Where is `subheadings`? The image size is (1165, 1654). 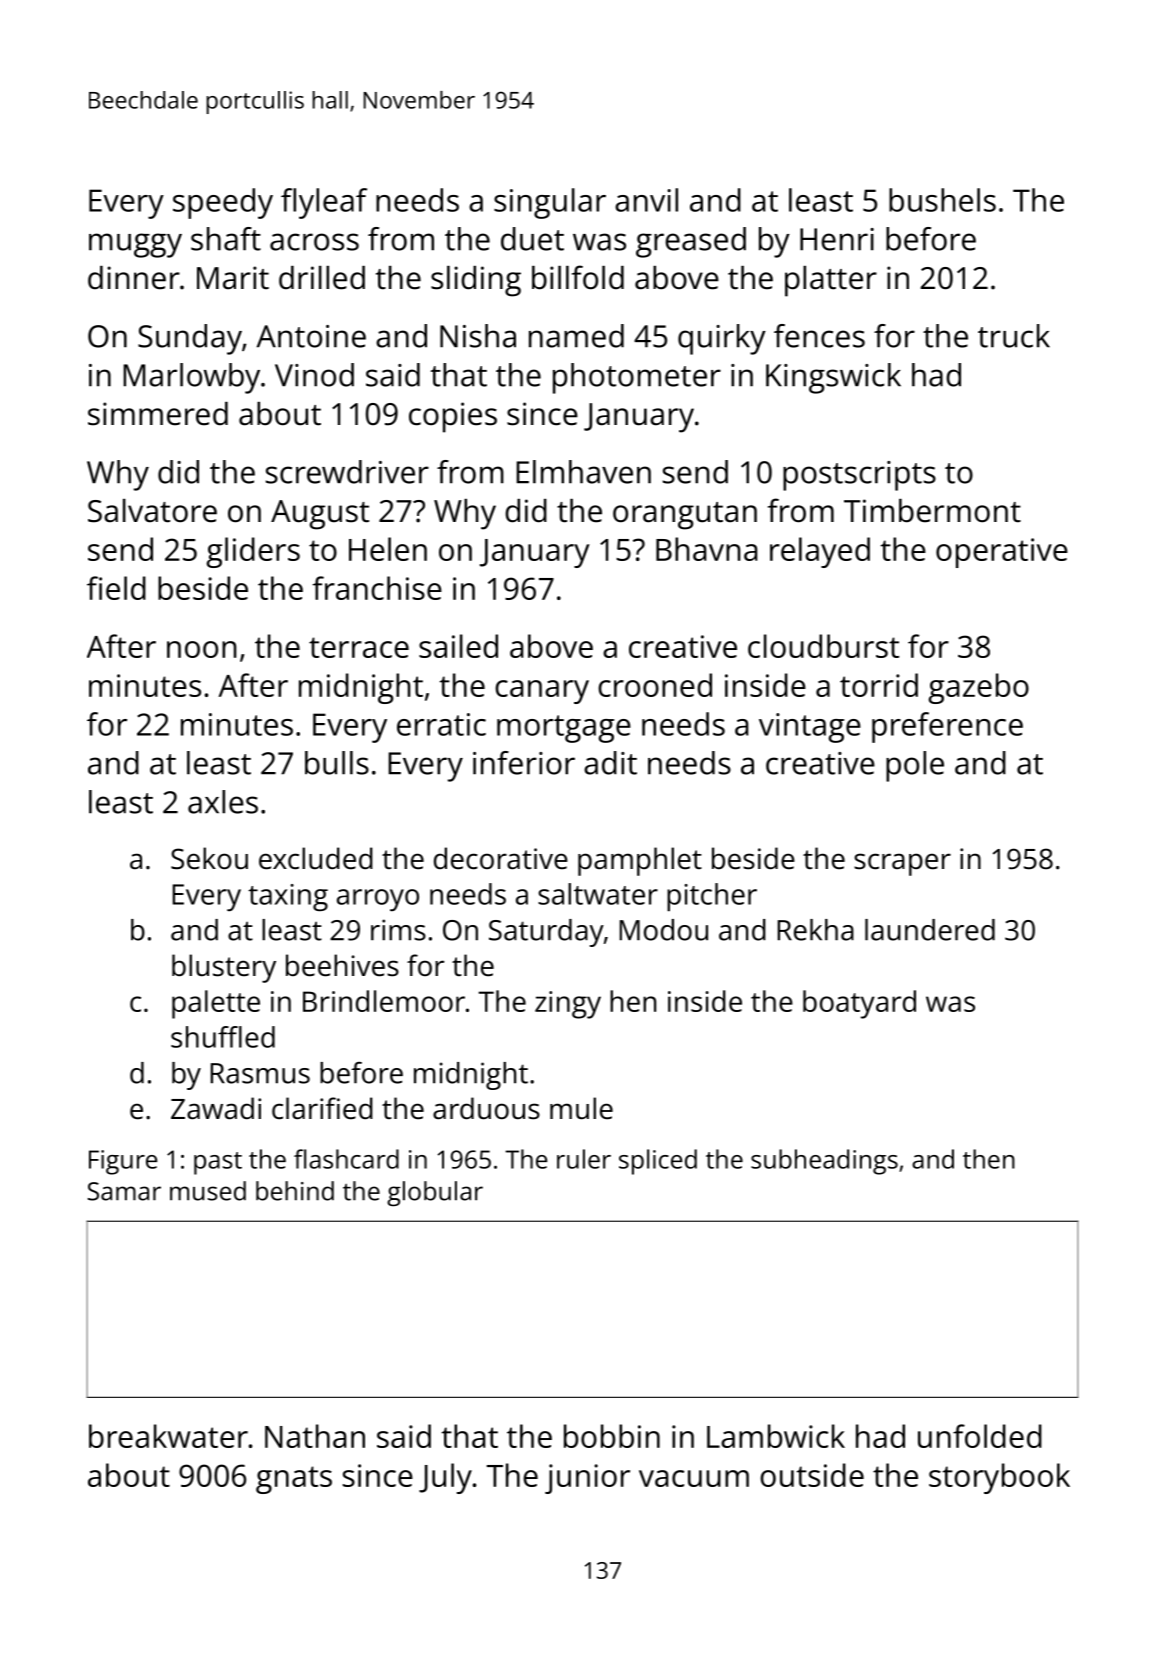 subheadings is located at coordinates (824, 1162).
